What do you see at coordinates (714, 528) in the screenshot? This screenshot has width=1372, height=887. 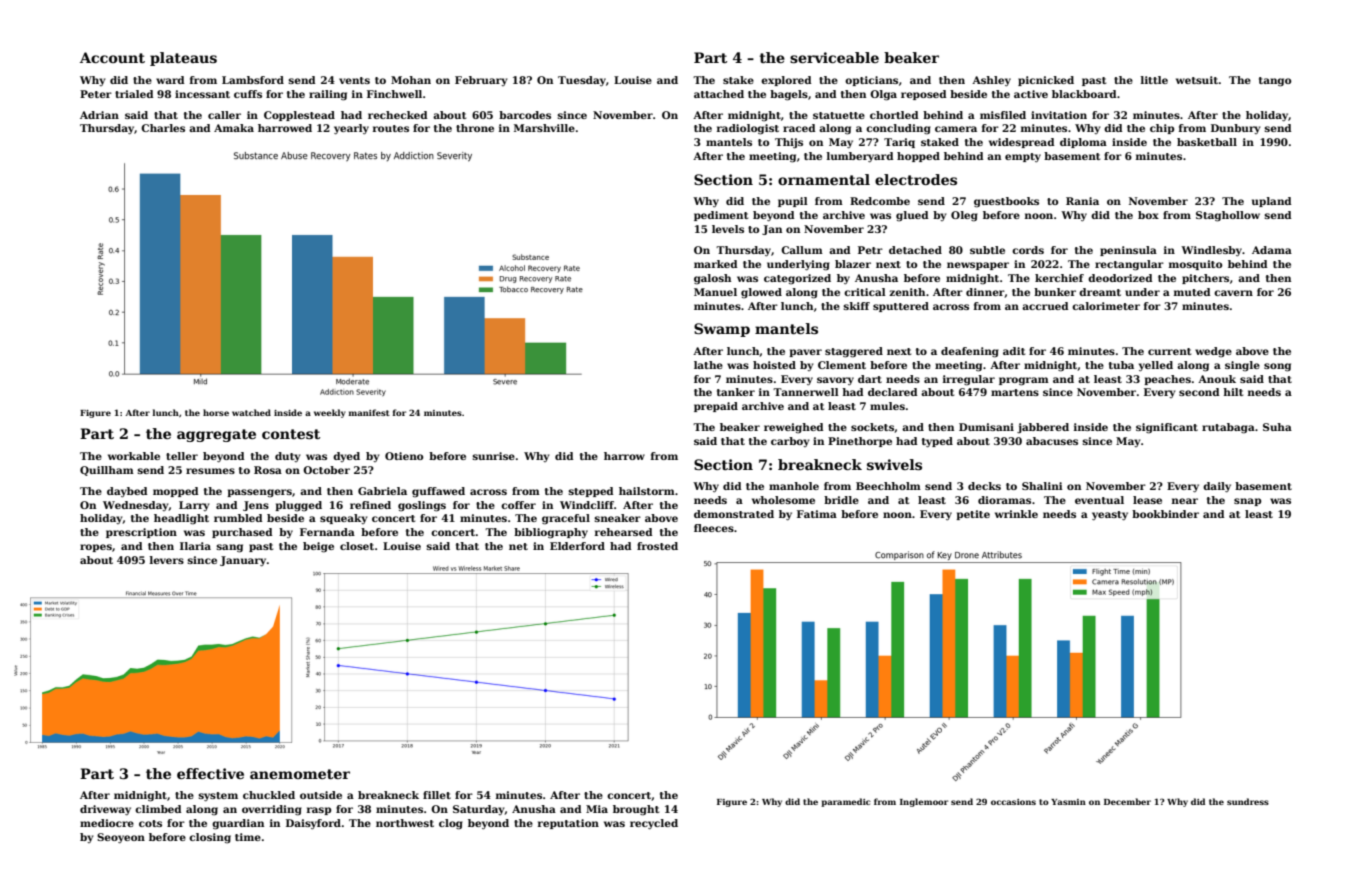 I see `fleeces` at bounding box center [714, 528].
